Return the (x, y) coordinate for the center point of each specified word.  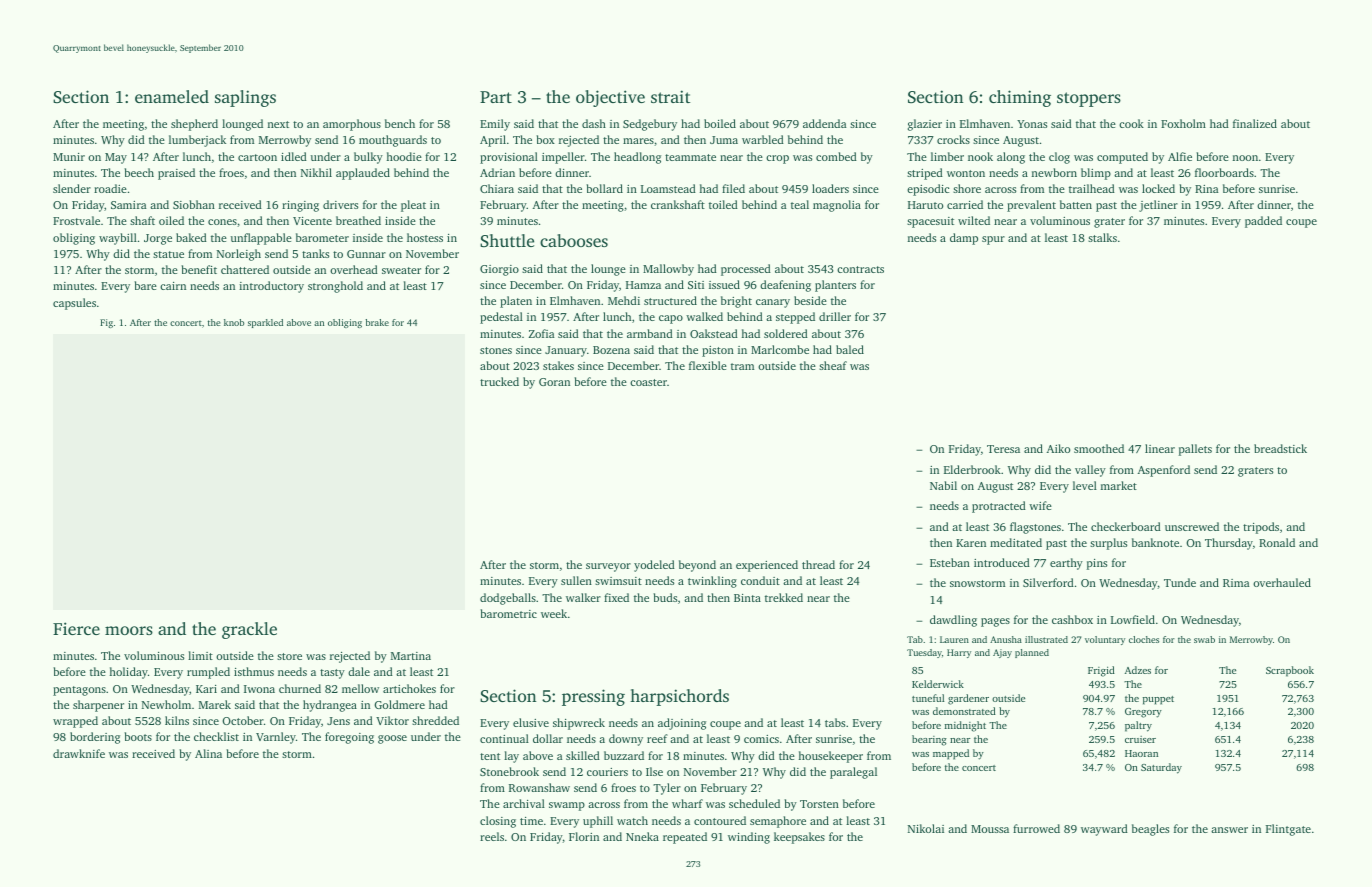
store (289, 656)
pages (995, 622)
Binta (747, 598)
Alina (208, 753)
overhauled (1282, 582)
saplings (245, 98)
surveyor (608, 567)
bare (145, 285)
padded (1263, 222)
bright (736, 302)
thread (818, 564)
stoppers (1089, 99)
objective (610, 98)
